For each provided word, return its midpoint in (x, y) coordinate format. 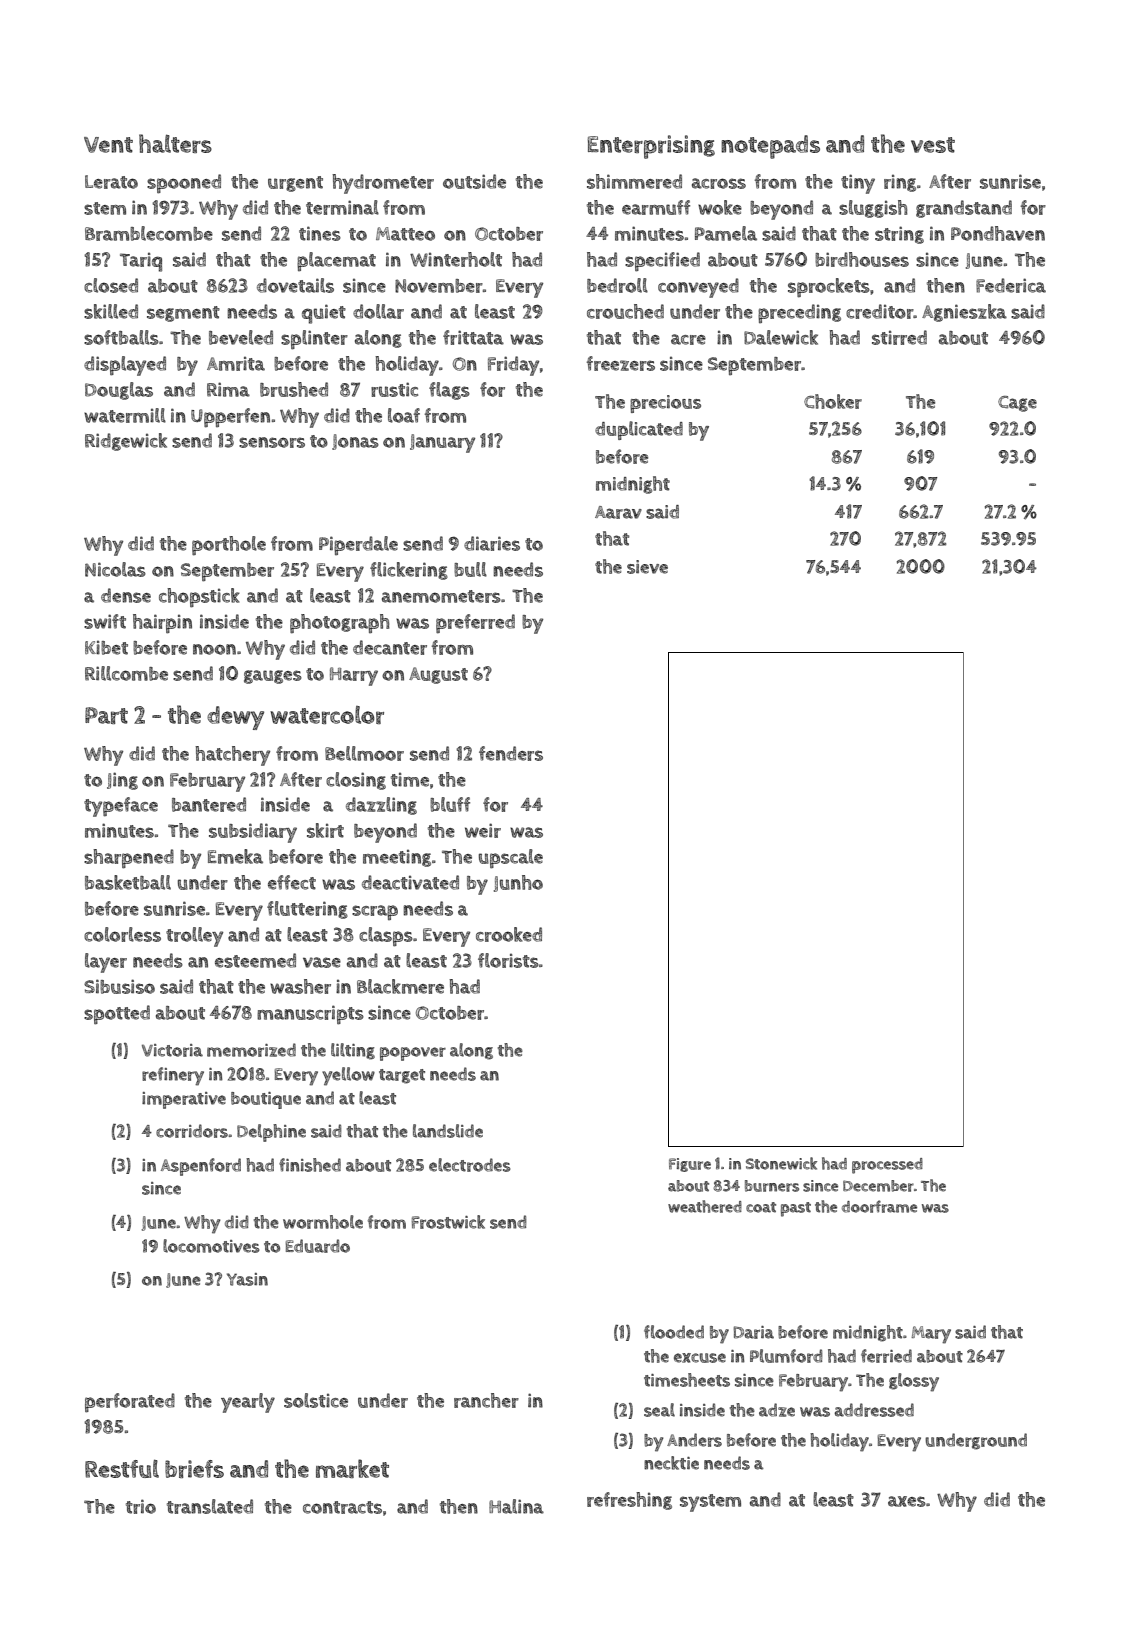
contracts (342, 1507)
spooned (184, 184)
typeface (121, 807)
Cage (1017, 404)
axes (907, 1501)
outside (474, 181)
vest (933, 145)
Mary (931, 1335)
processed (887, 1166)
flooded (674, 1332)
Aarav (618, 512)
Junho (518, 883)
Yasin (247, 1279)
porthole (229, 546)
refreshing (629, 1501)
